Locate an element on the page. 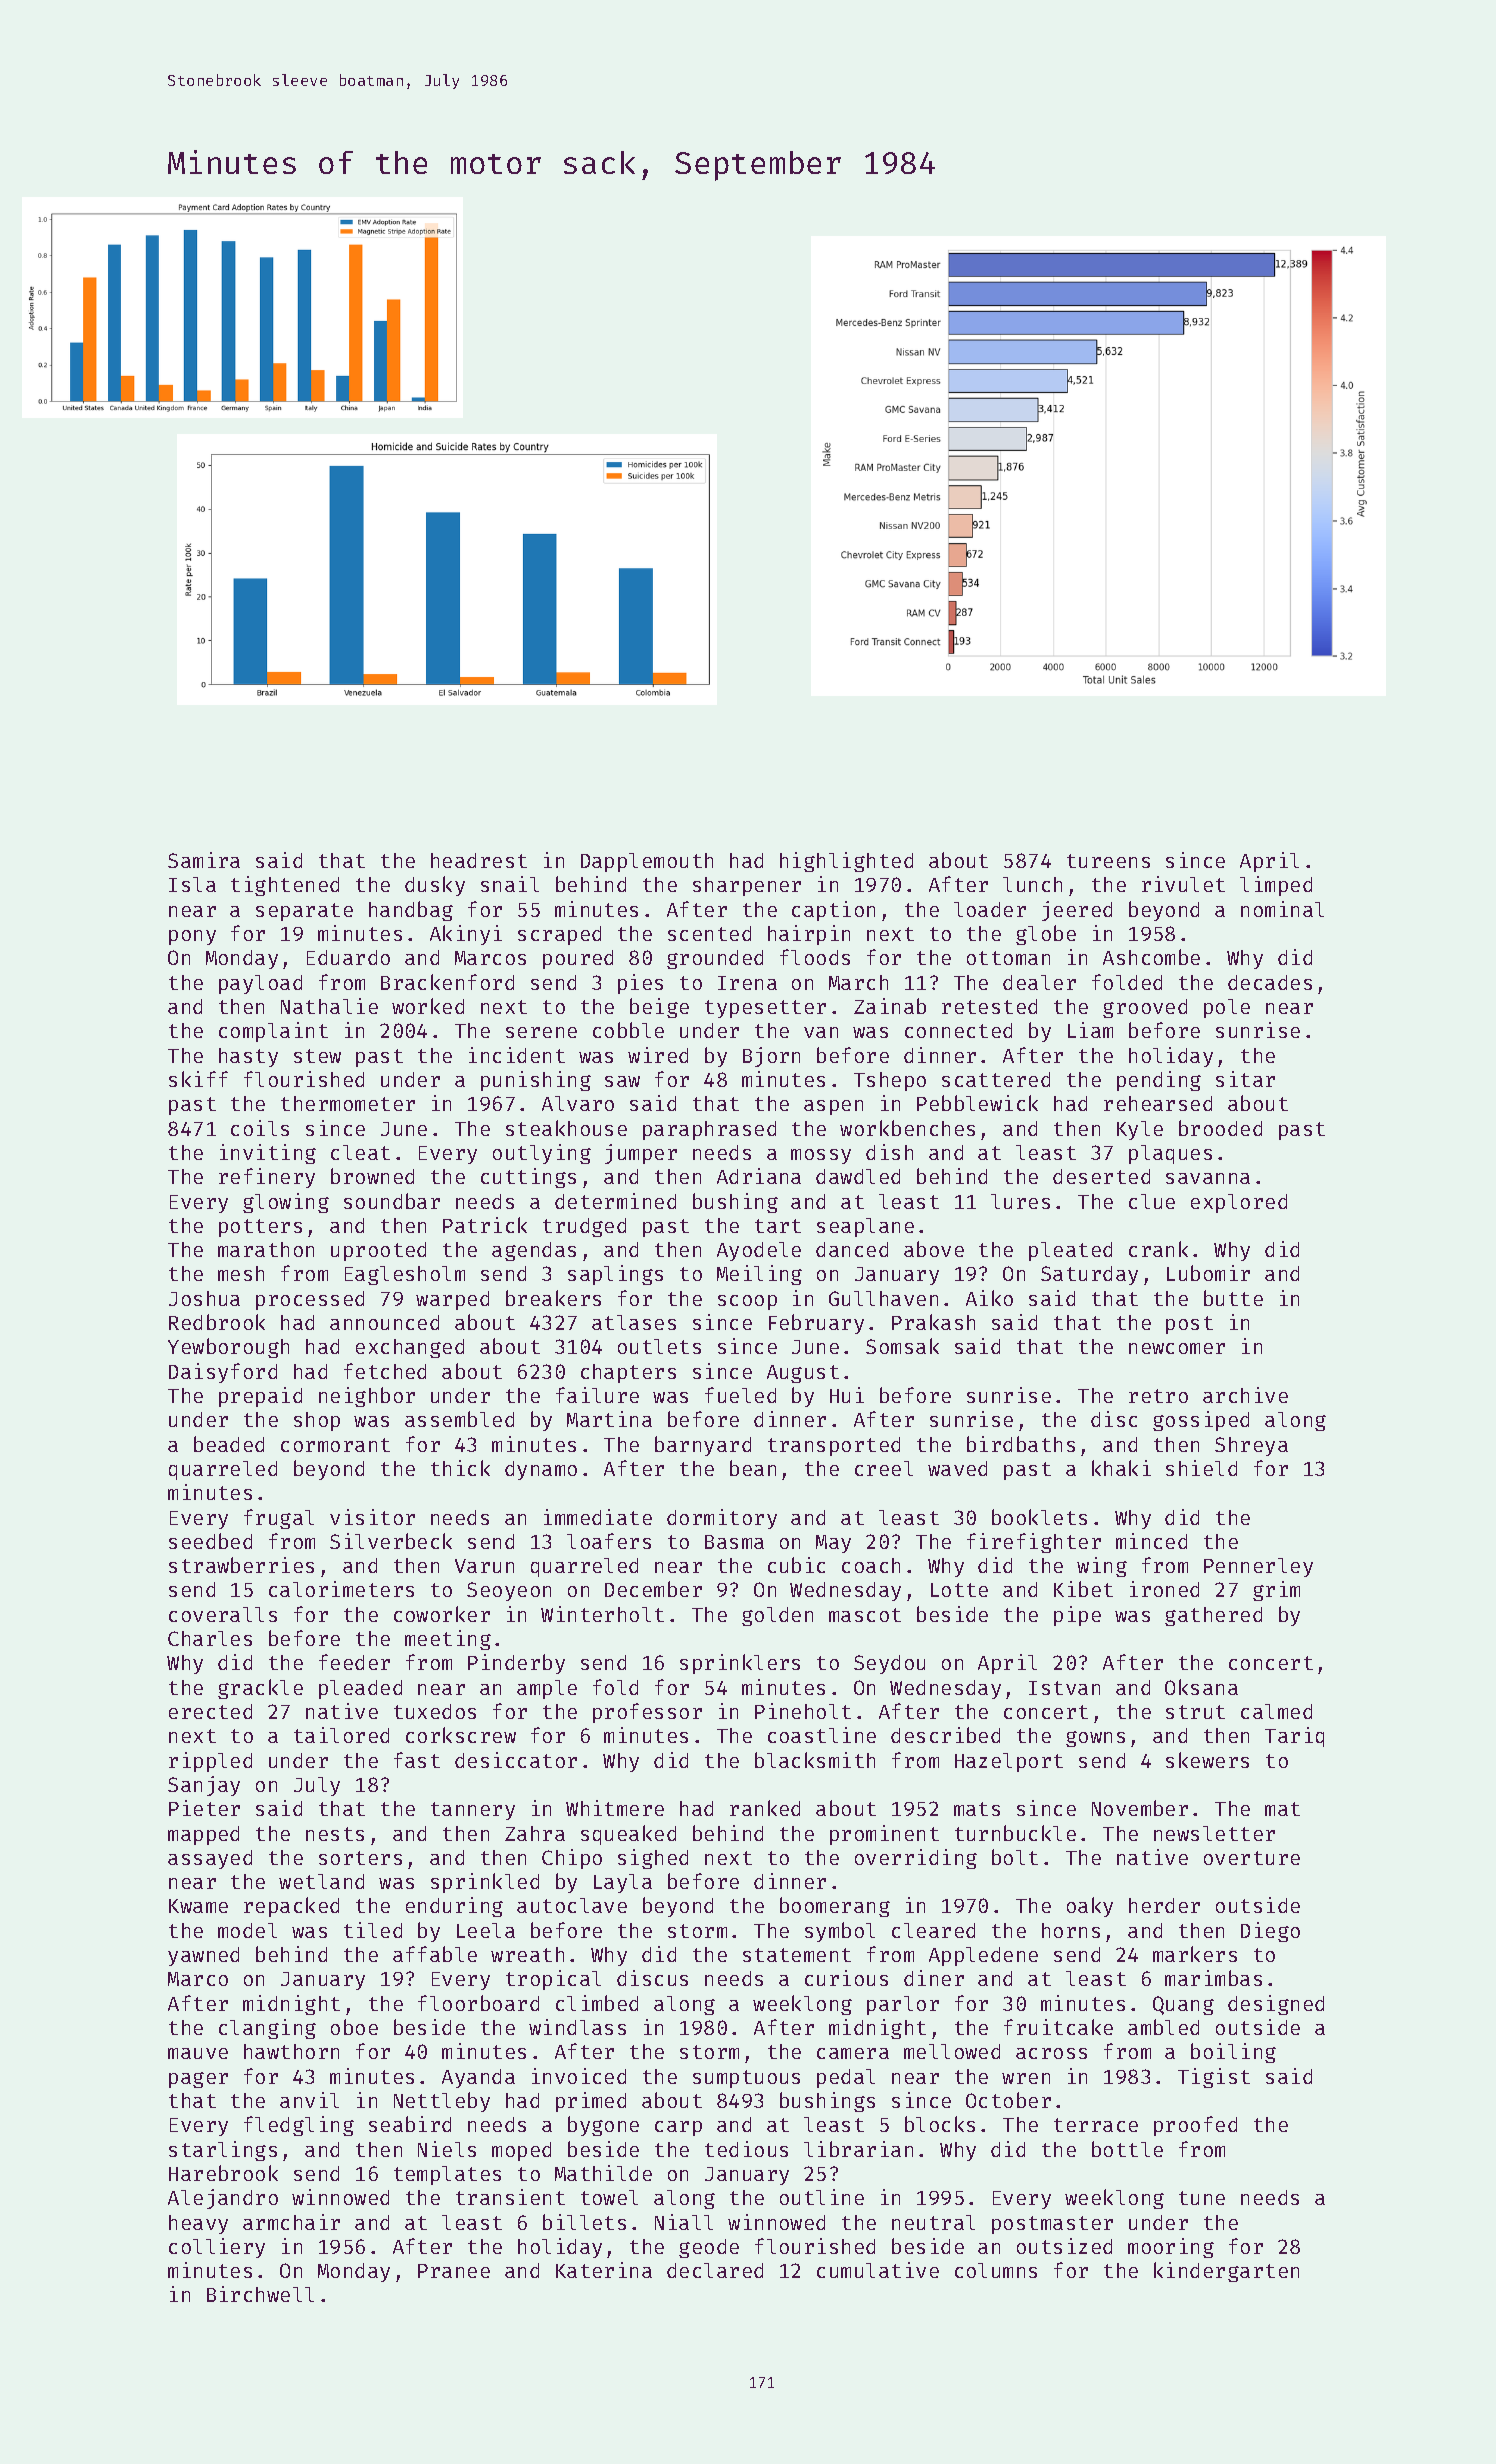 The width and height of the document is (1496, 2464). Shreya is located at coordinates (1251, 1446).
